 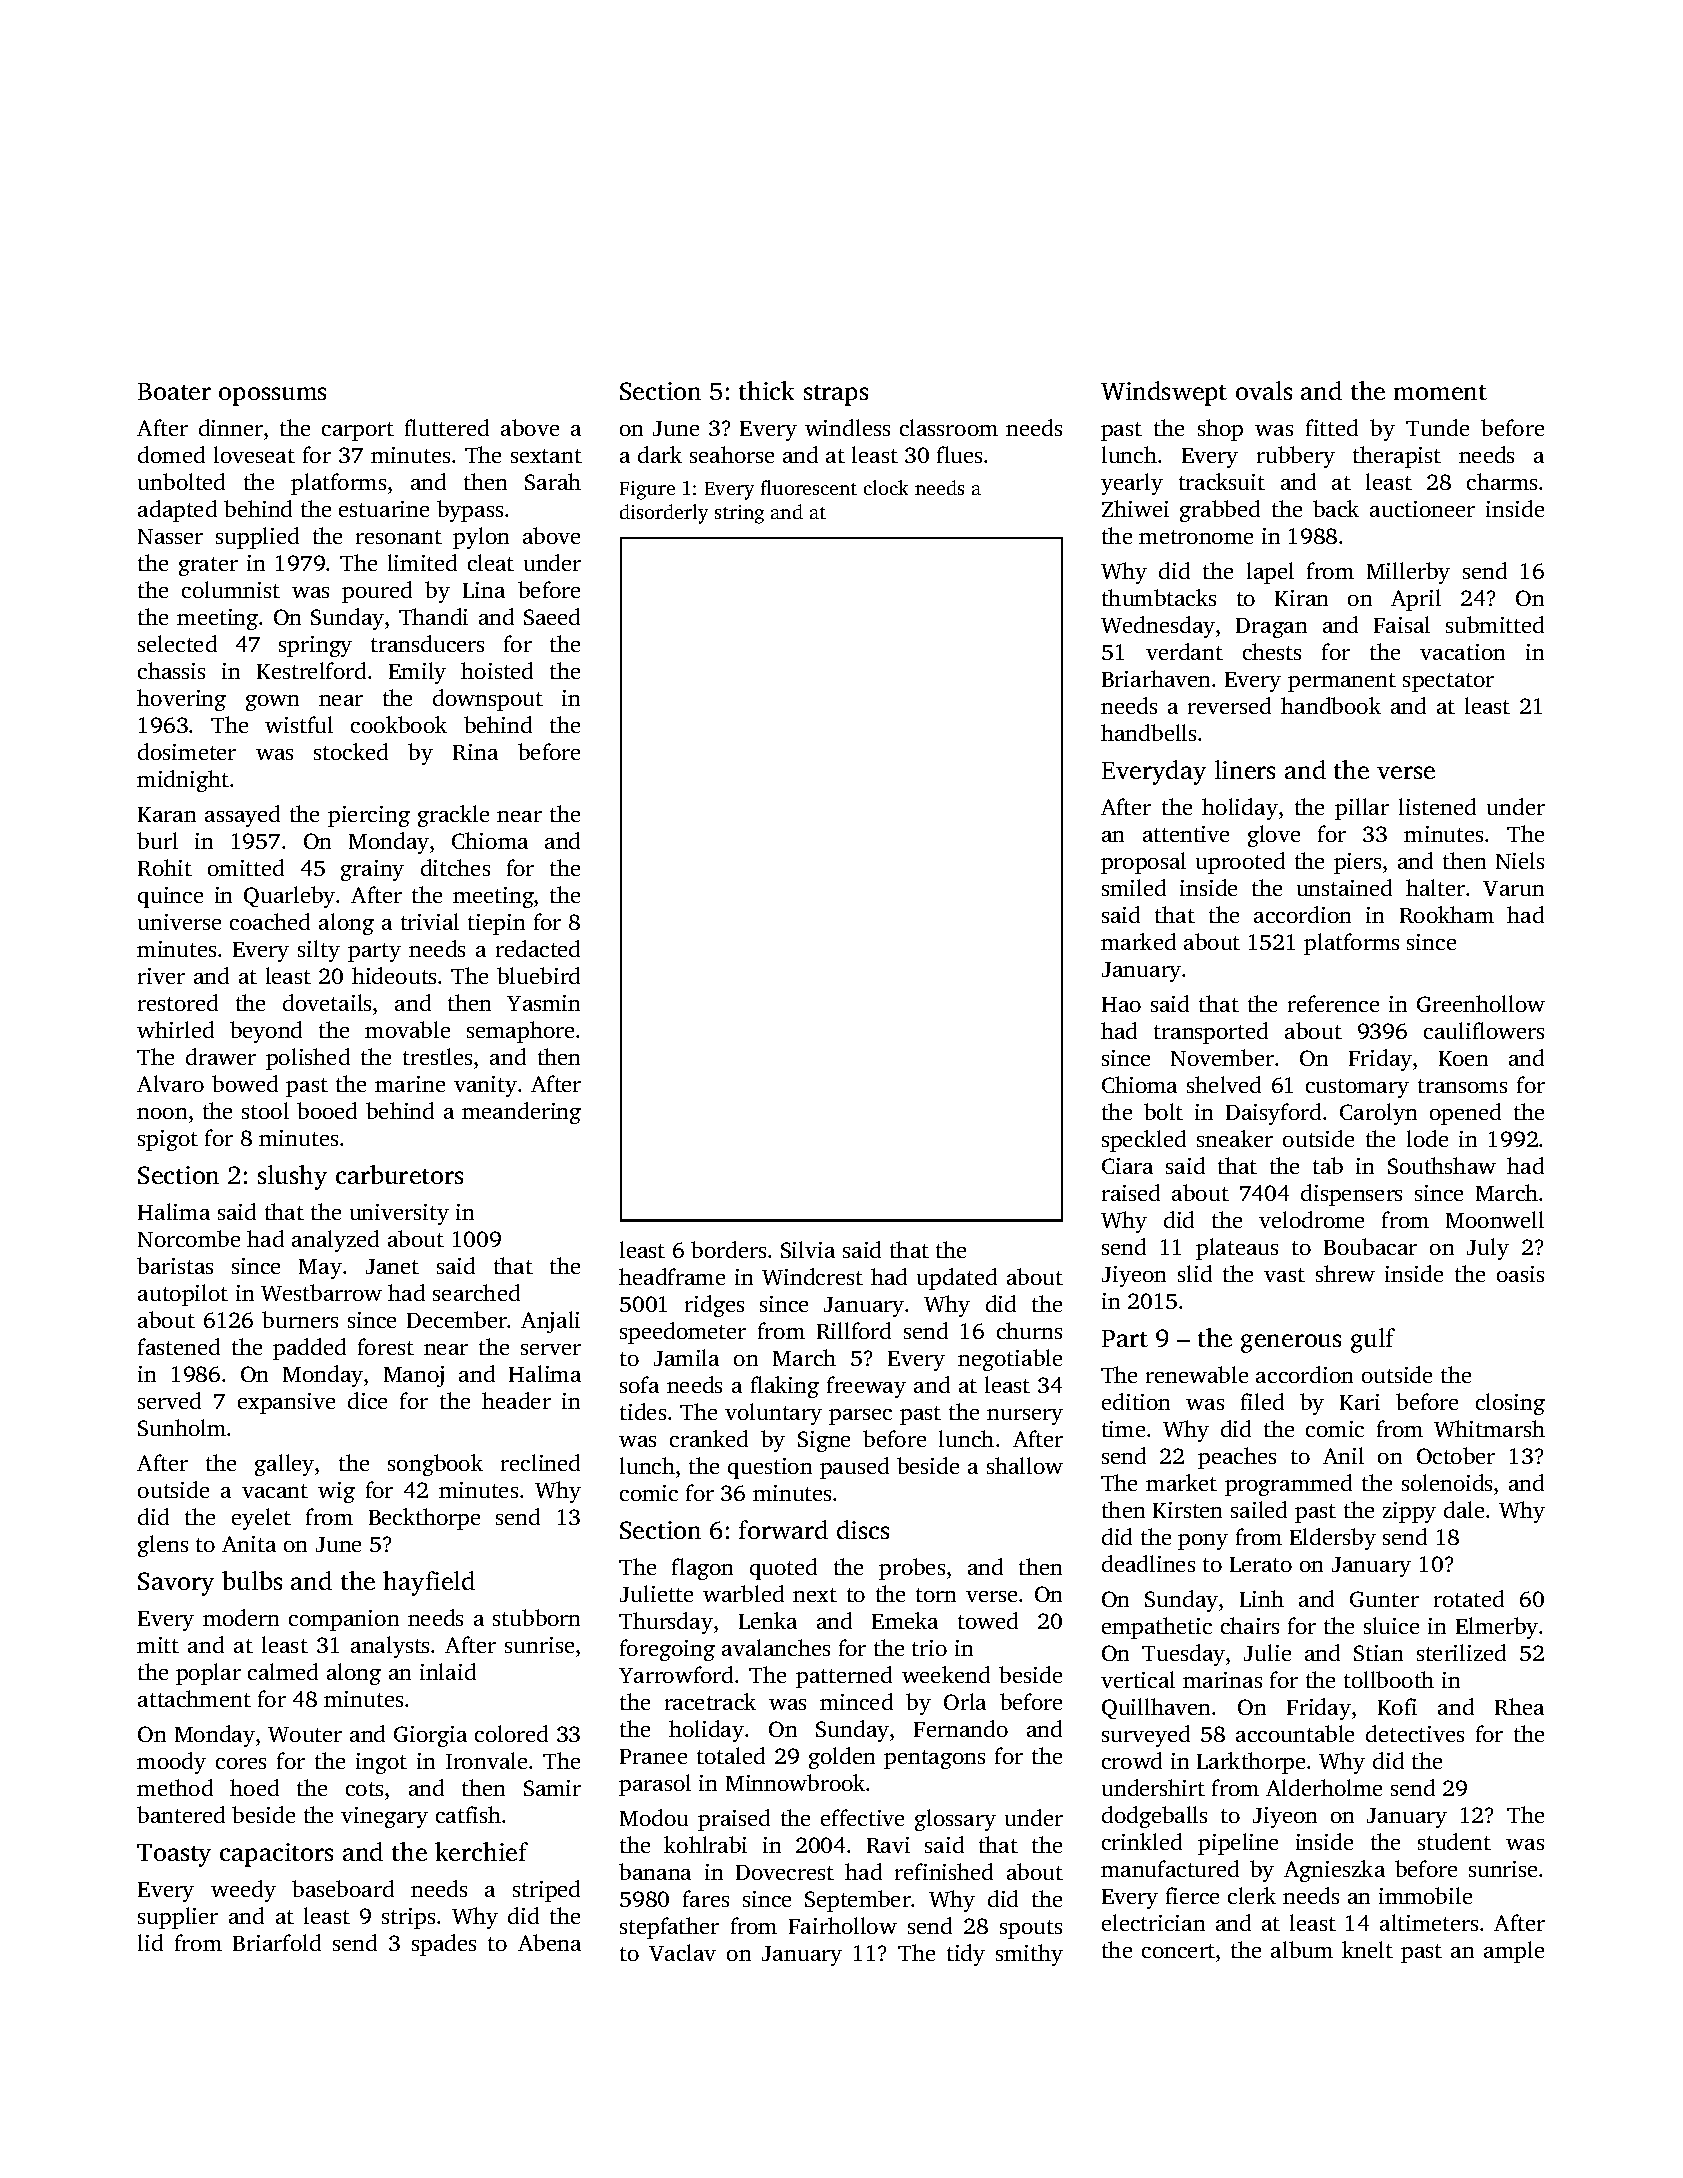 What do you see at coordinates (766, 390) in the screenshot?
I see `thick` at bounding box center [766, 390].
